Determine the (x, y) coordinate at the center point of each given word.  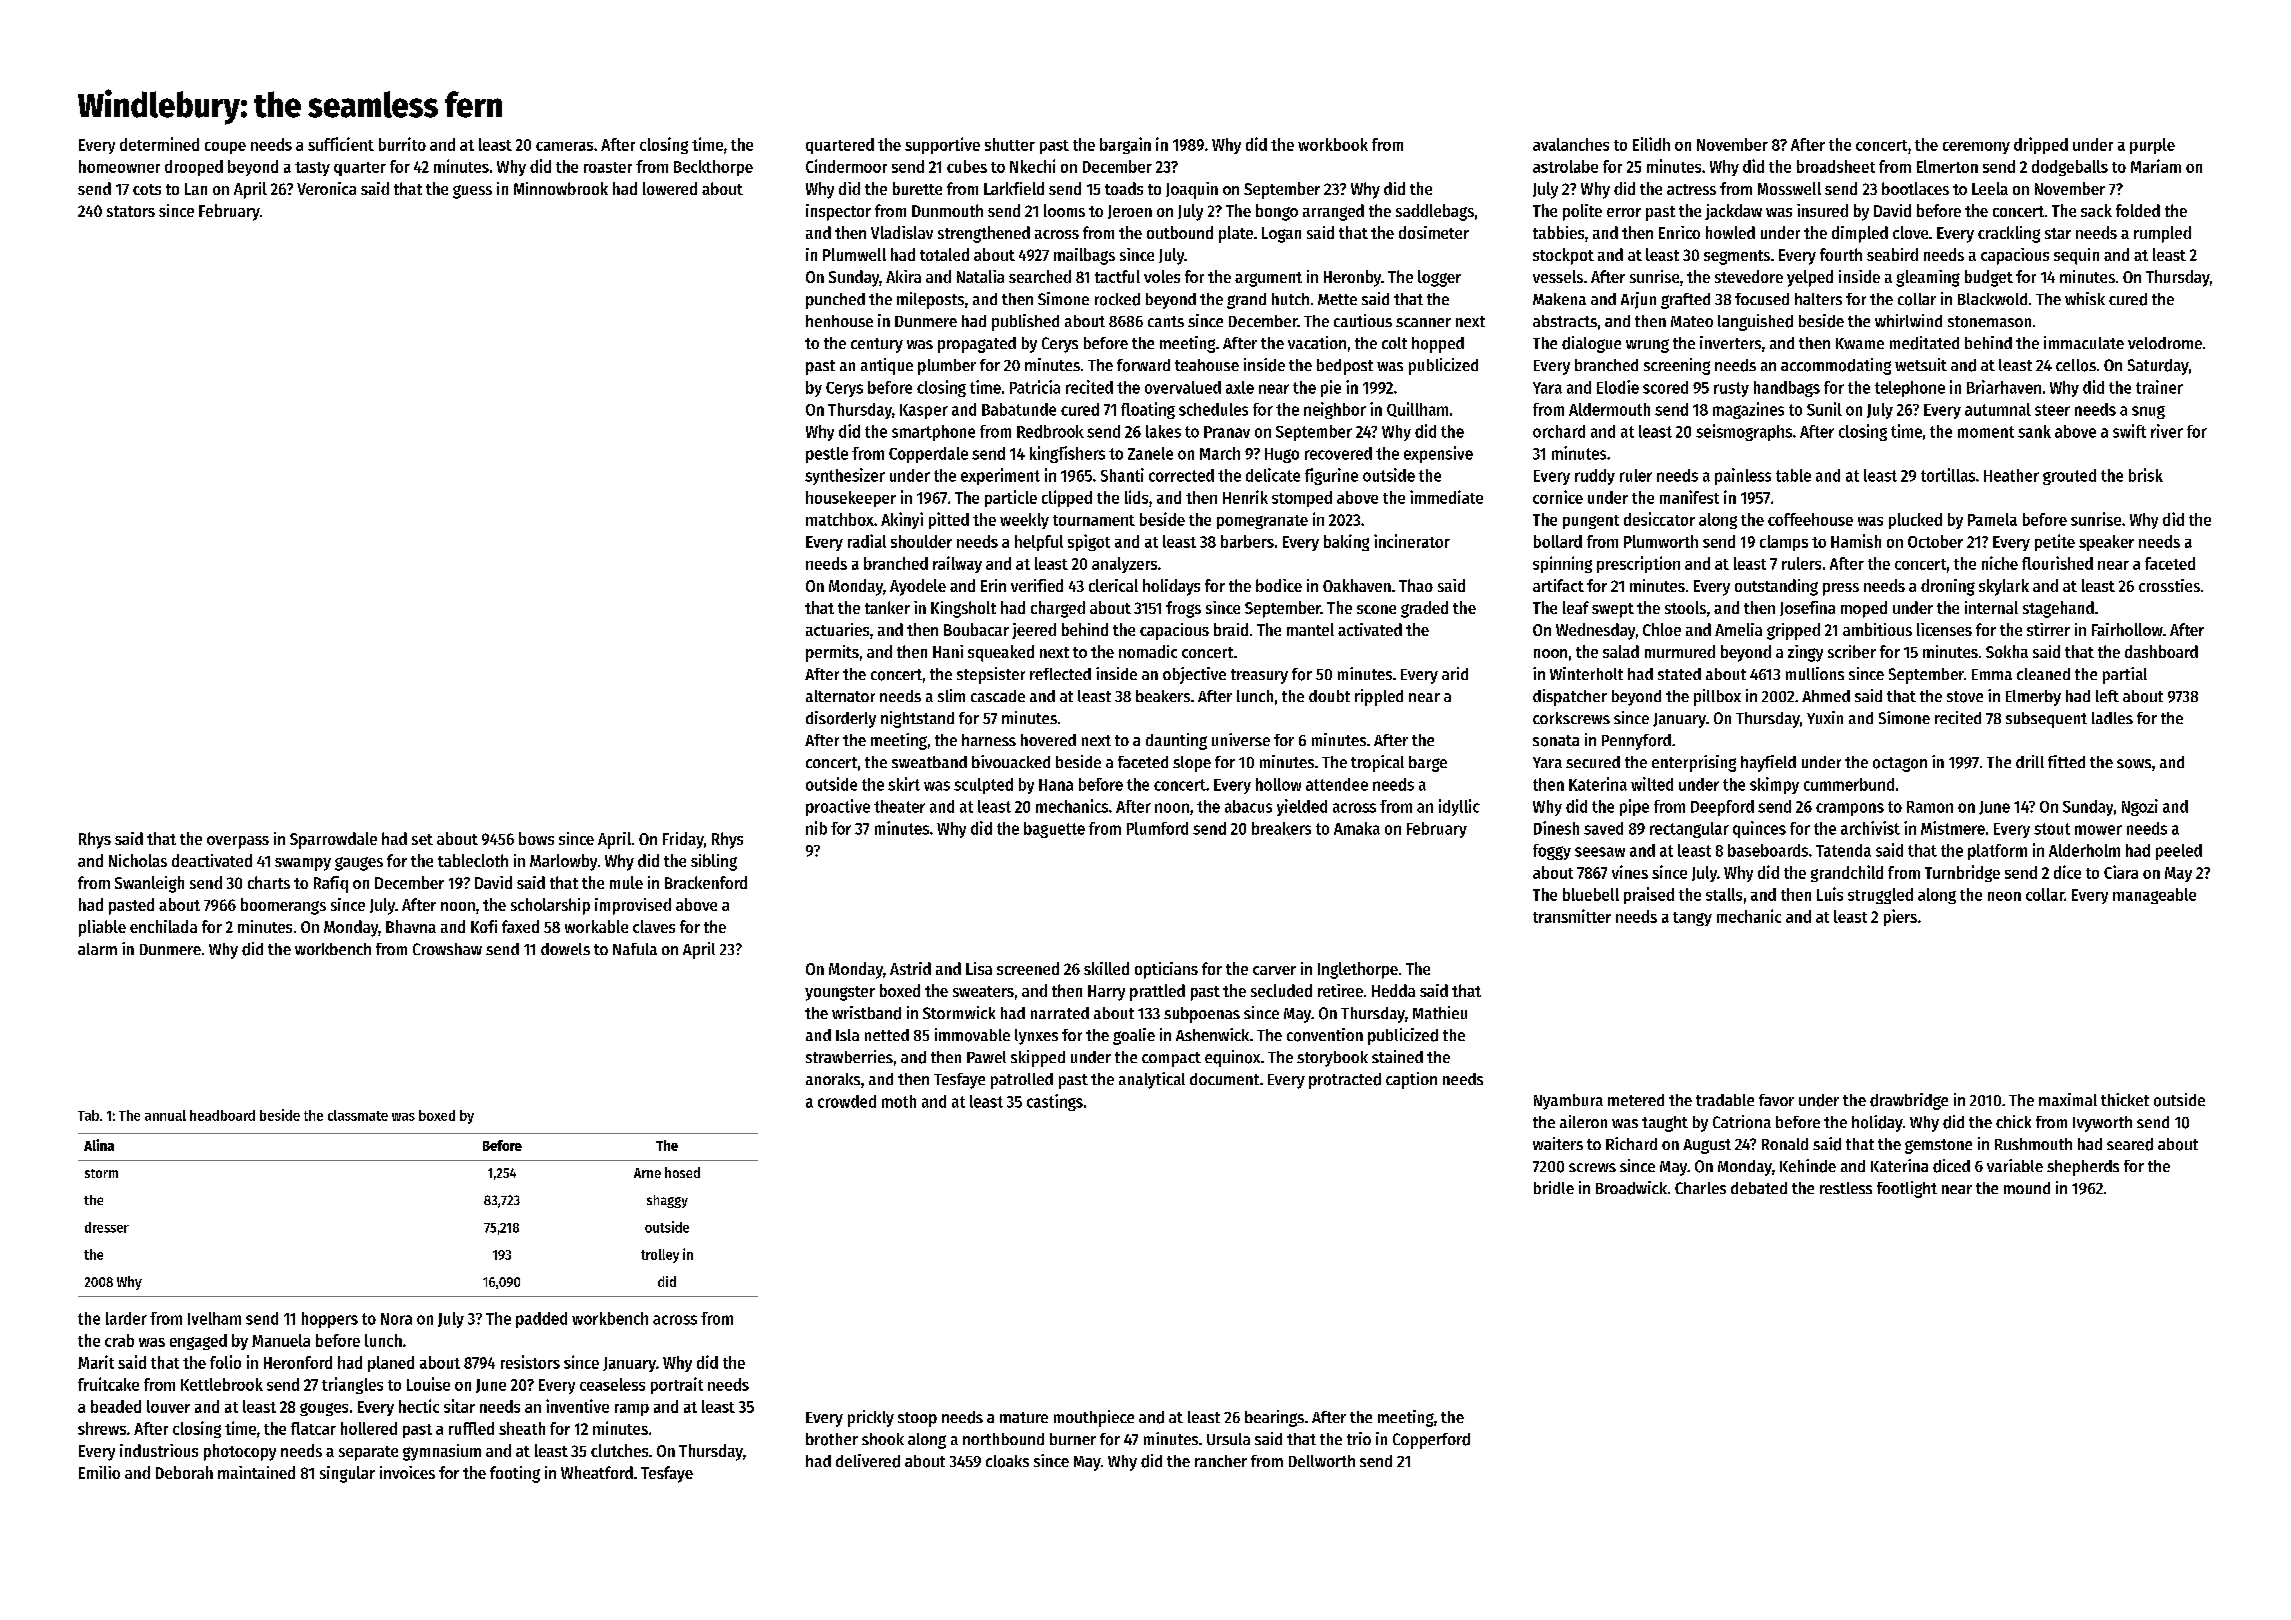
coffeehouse (1810, 519)
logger (1439, 278)
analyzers (1124, 565)
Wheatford (597, 1472)
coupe (225, 148)
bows (536, 838)
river (2167, 431)
